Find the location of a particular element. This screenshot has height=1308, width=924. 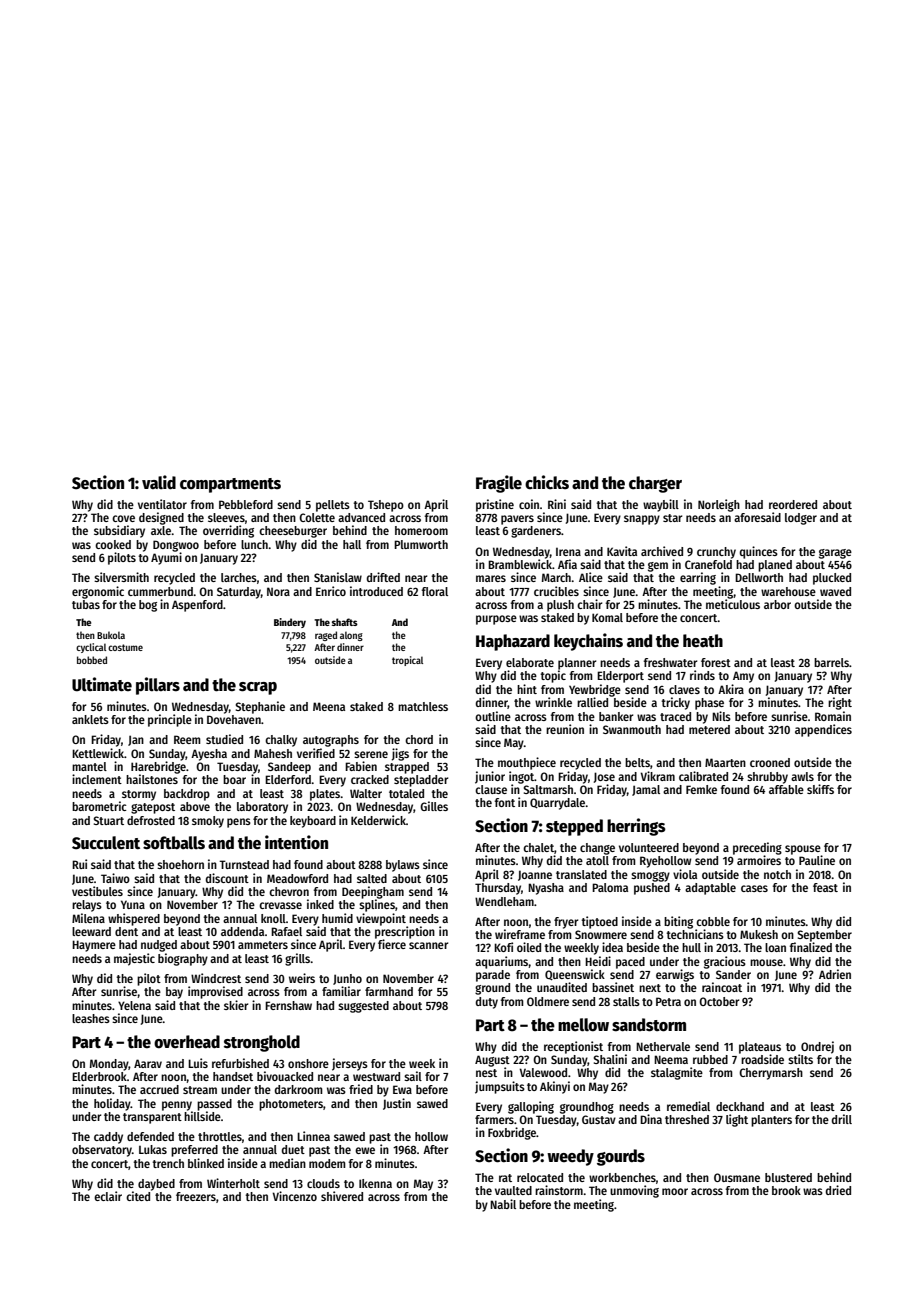

Fragile is located at coordinates (499, 484).
